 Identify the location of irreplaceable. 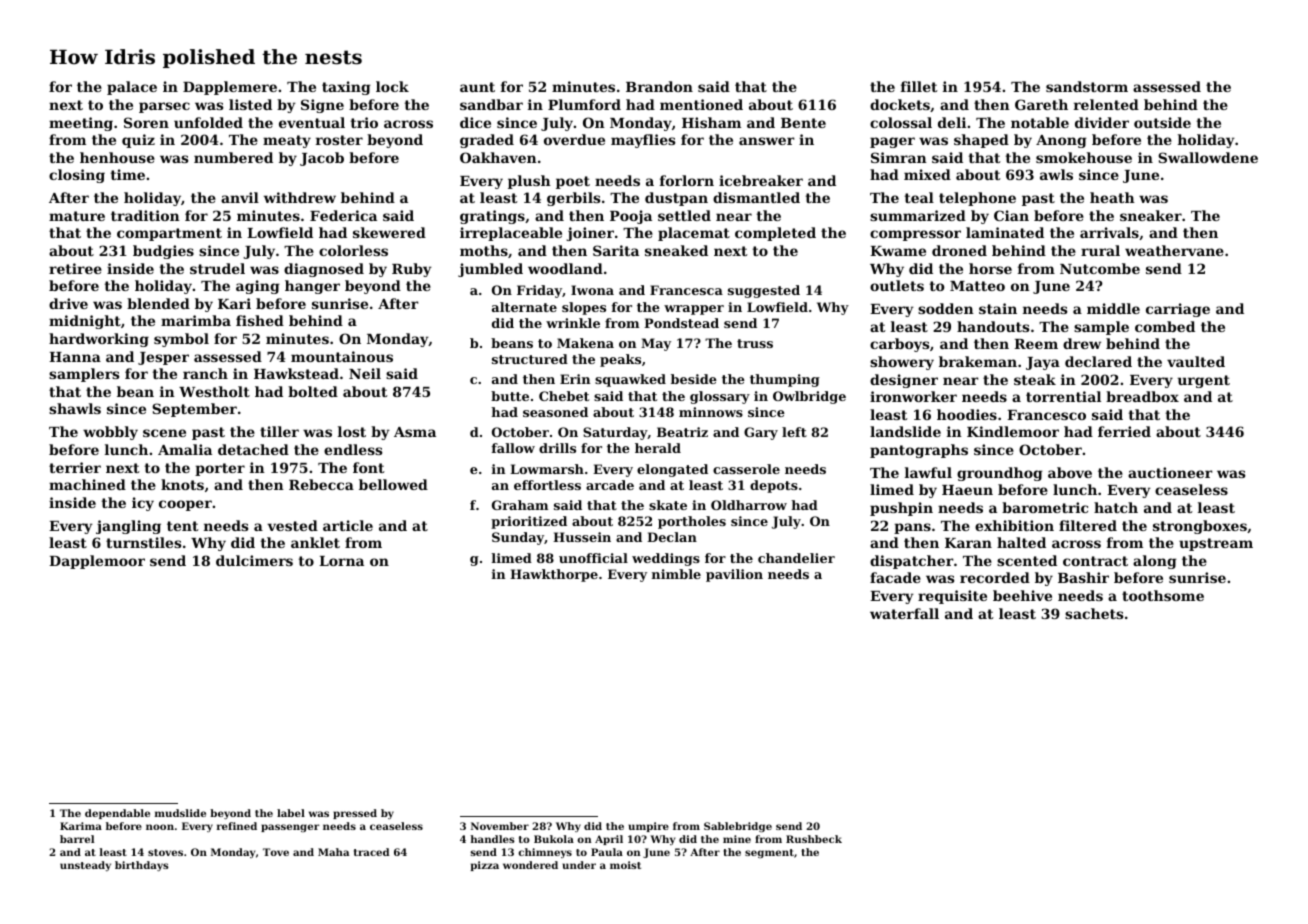
(511, 234).
